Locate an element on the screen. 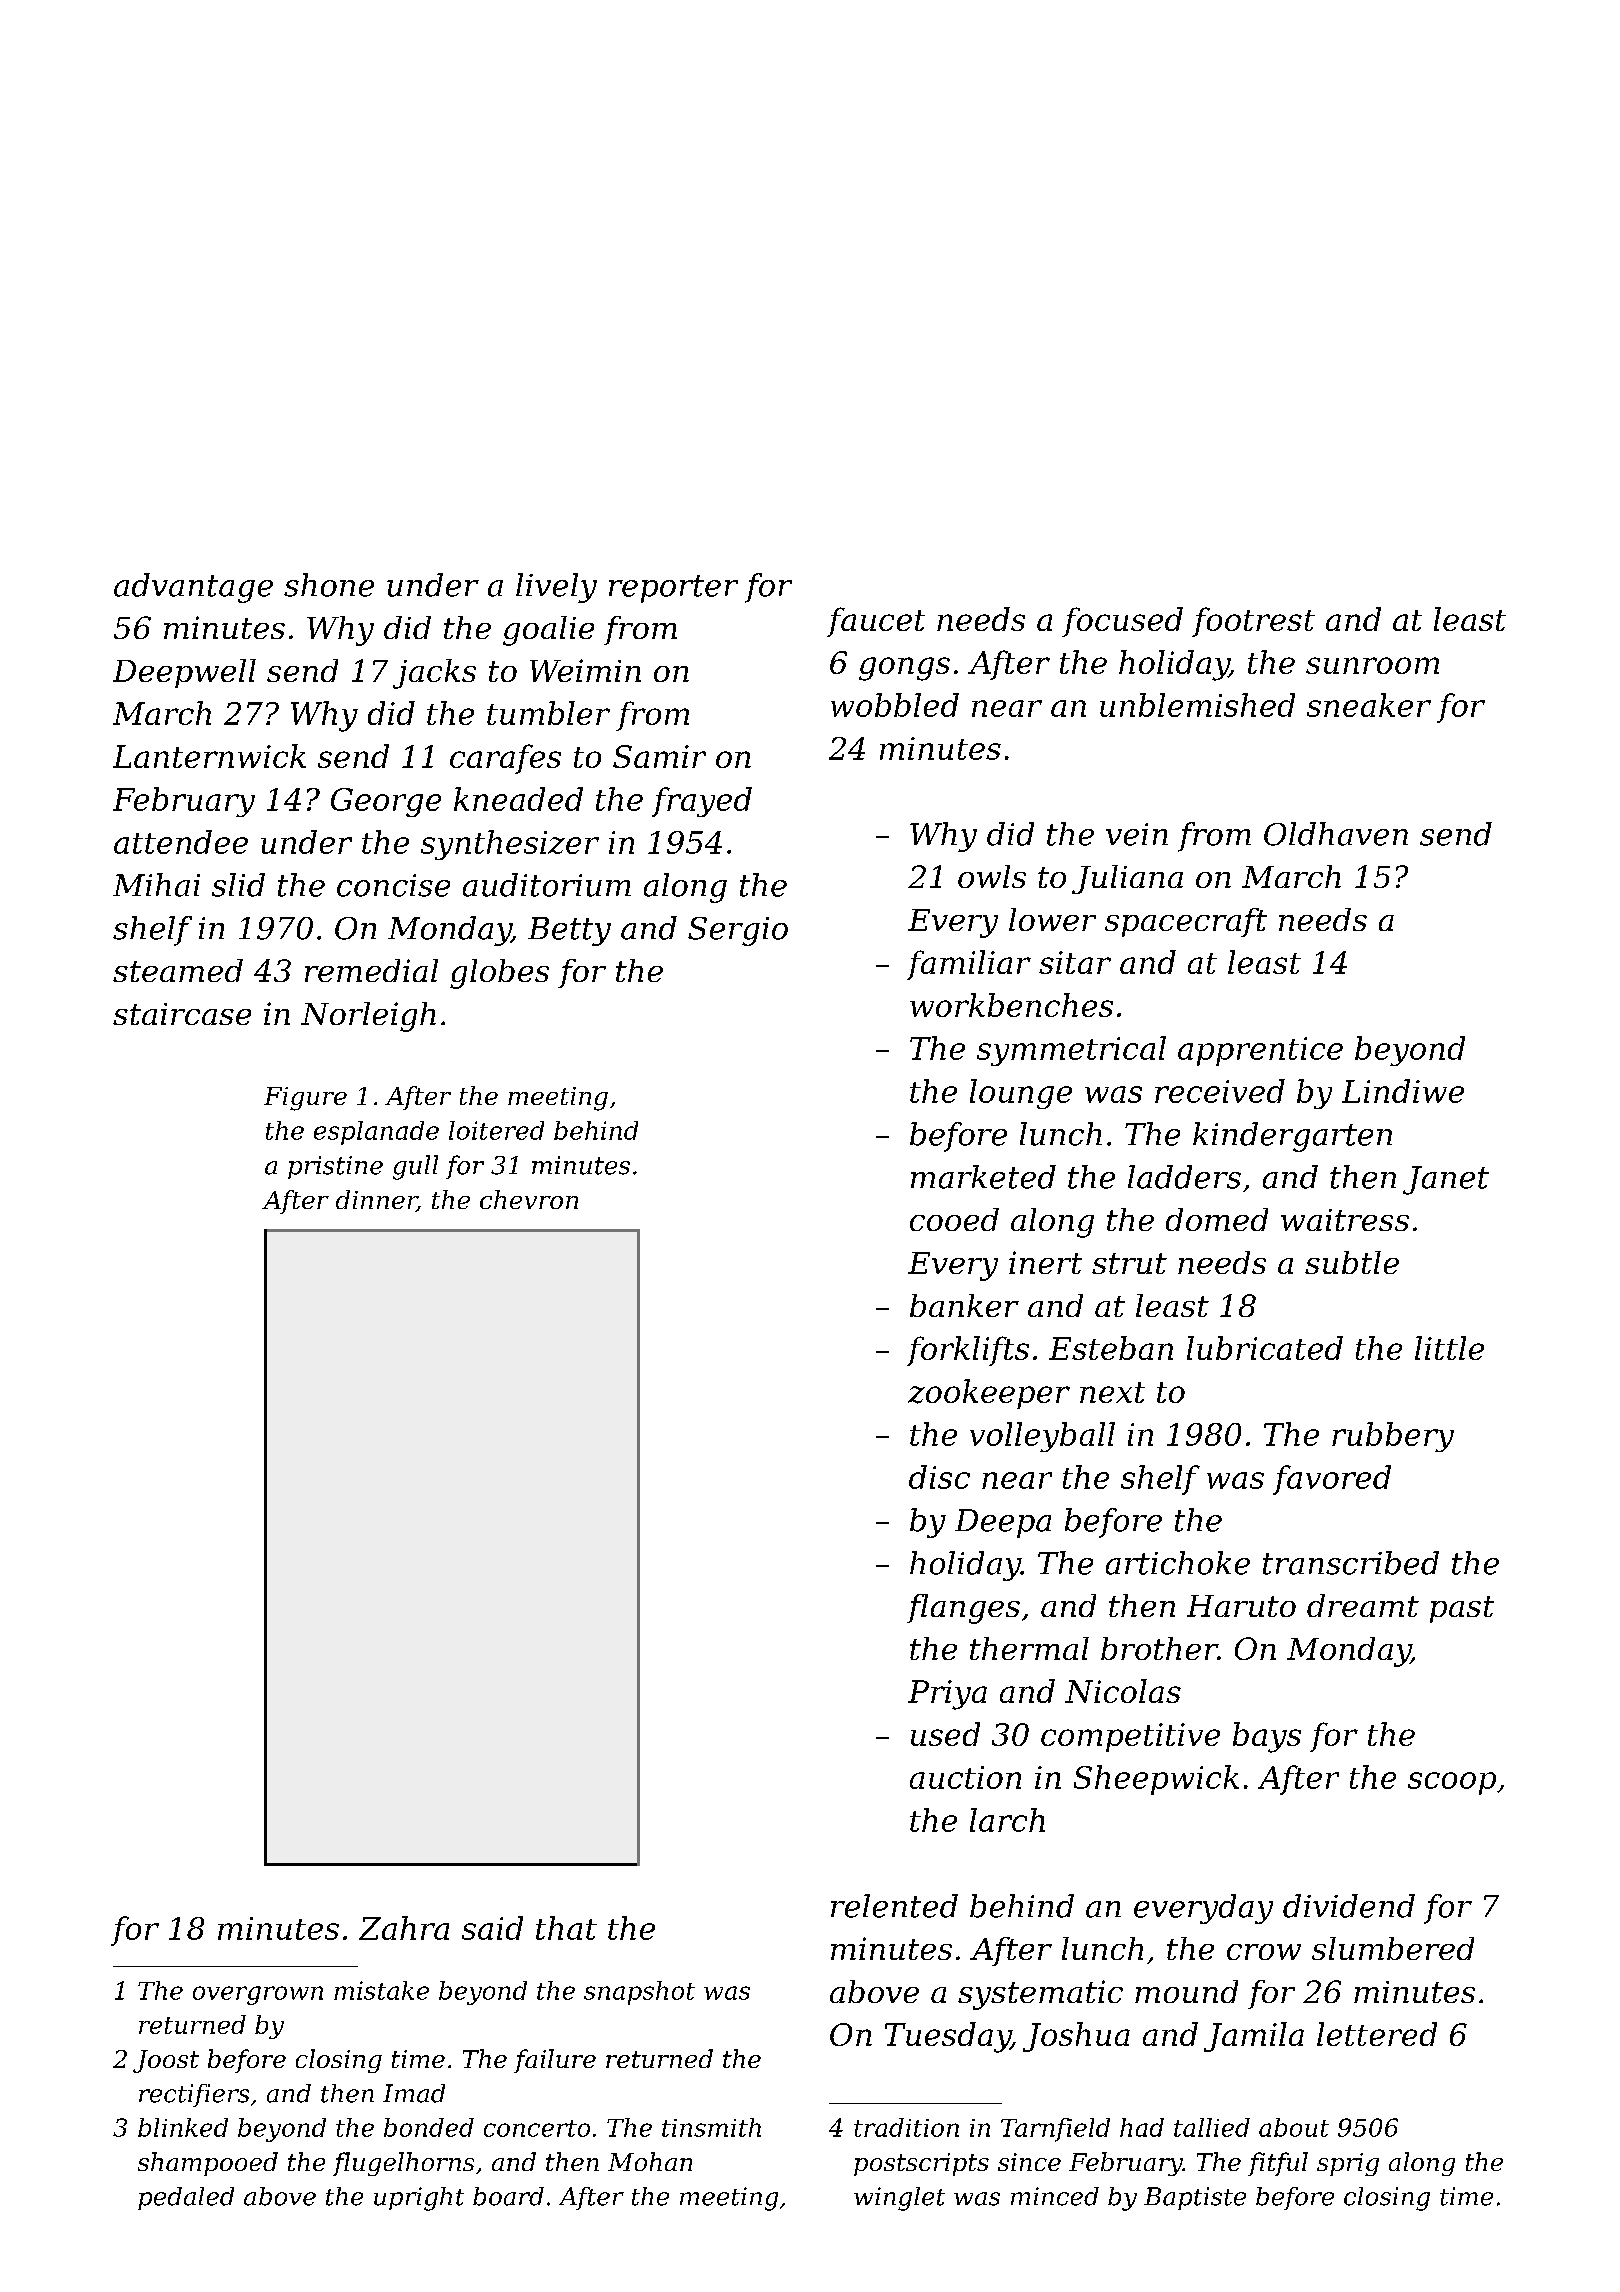  dividend is located at coordinates (1349, 1906).
